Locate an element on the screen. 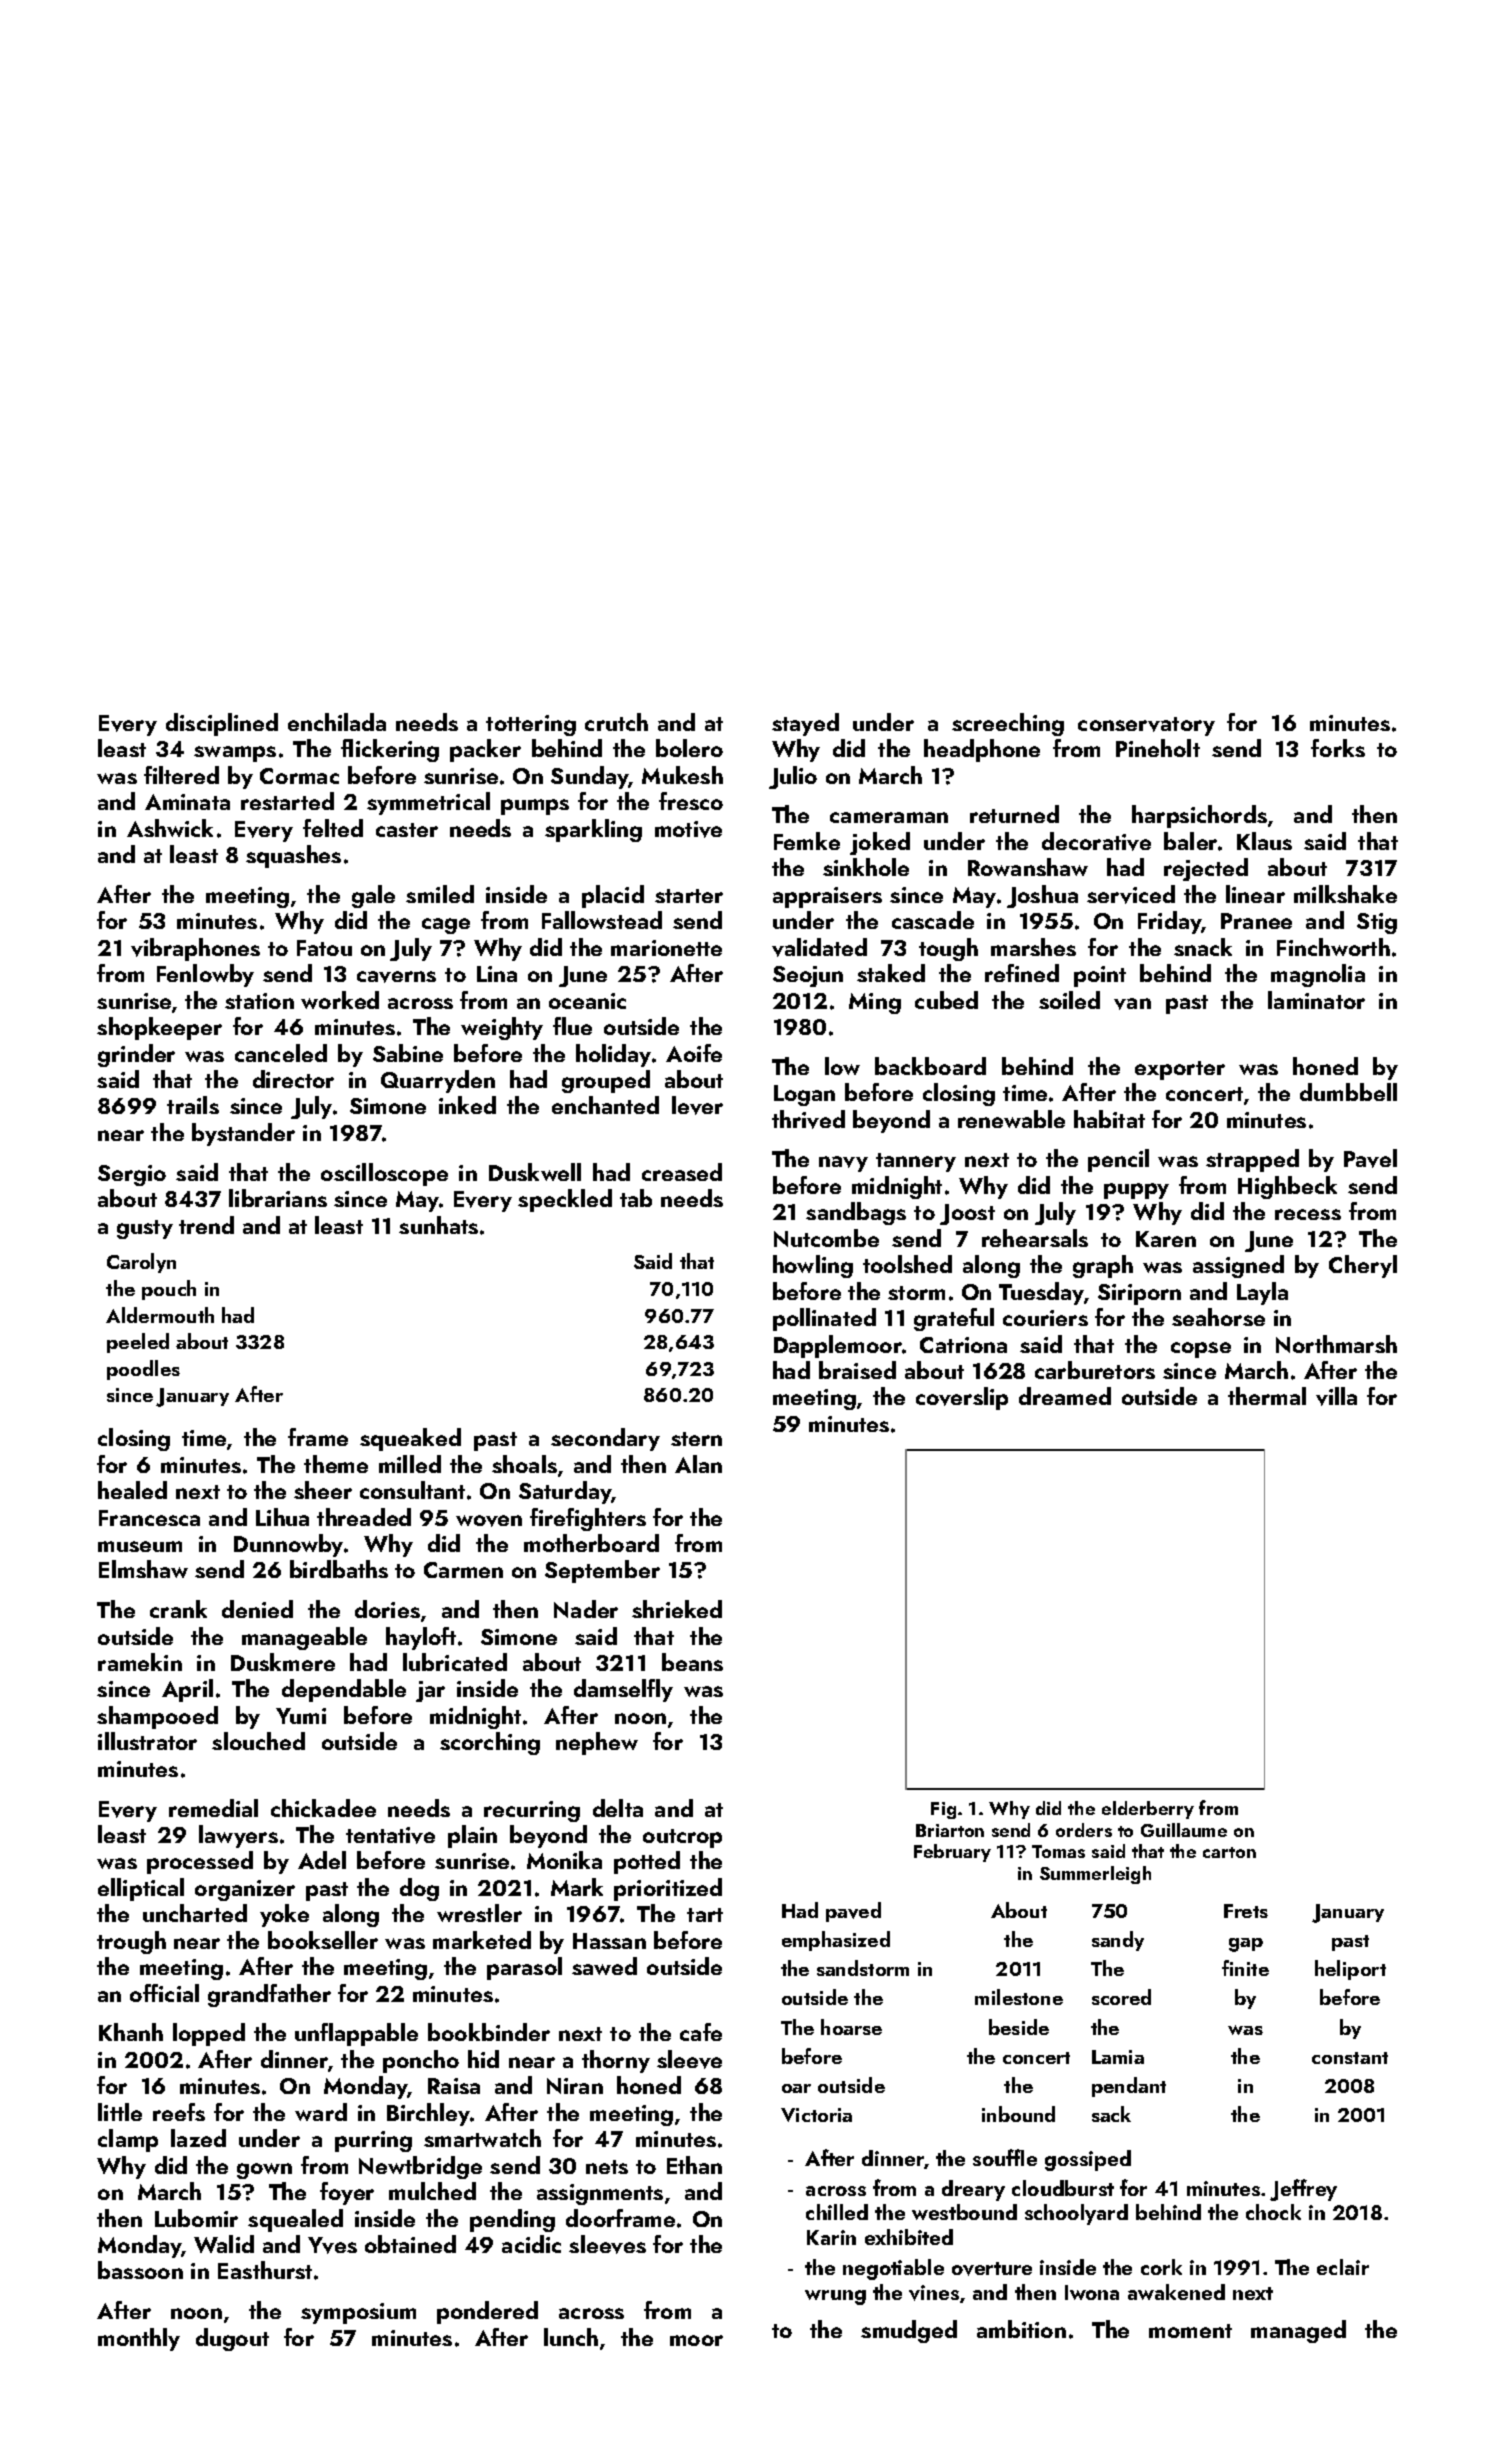  disciplined is located at coordinates (222, 724).
